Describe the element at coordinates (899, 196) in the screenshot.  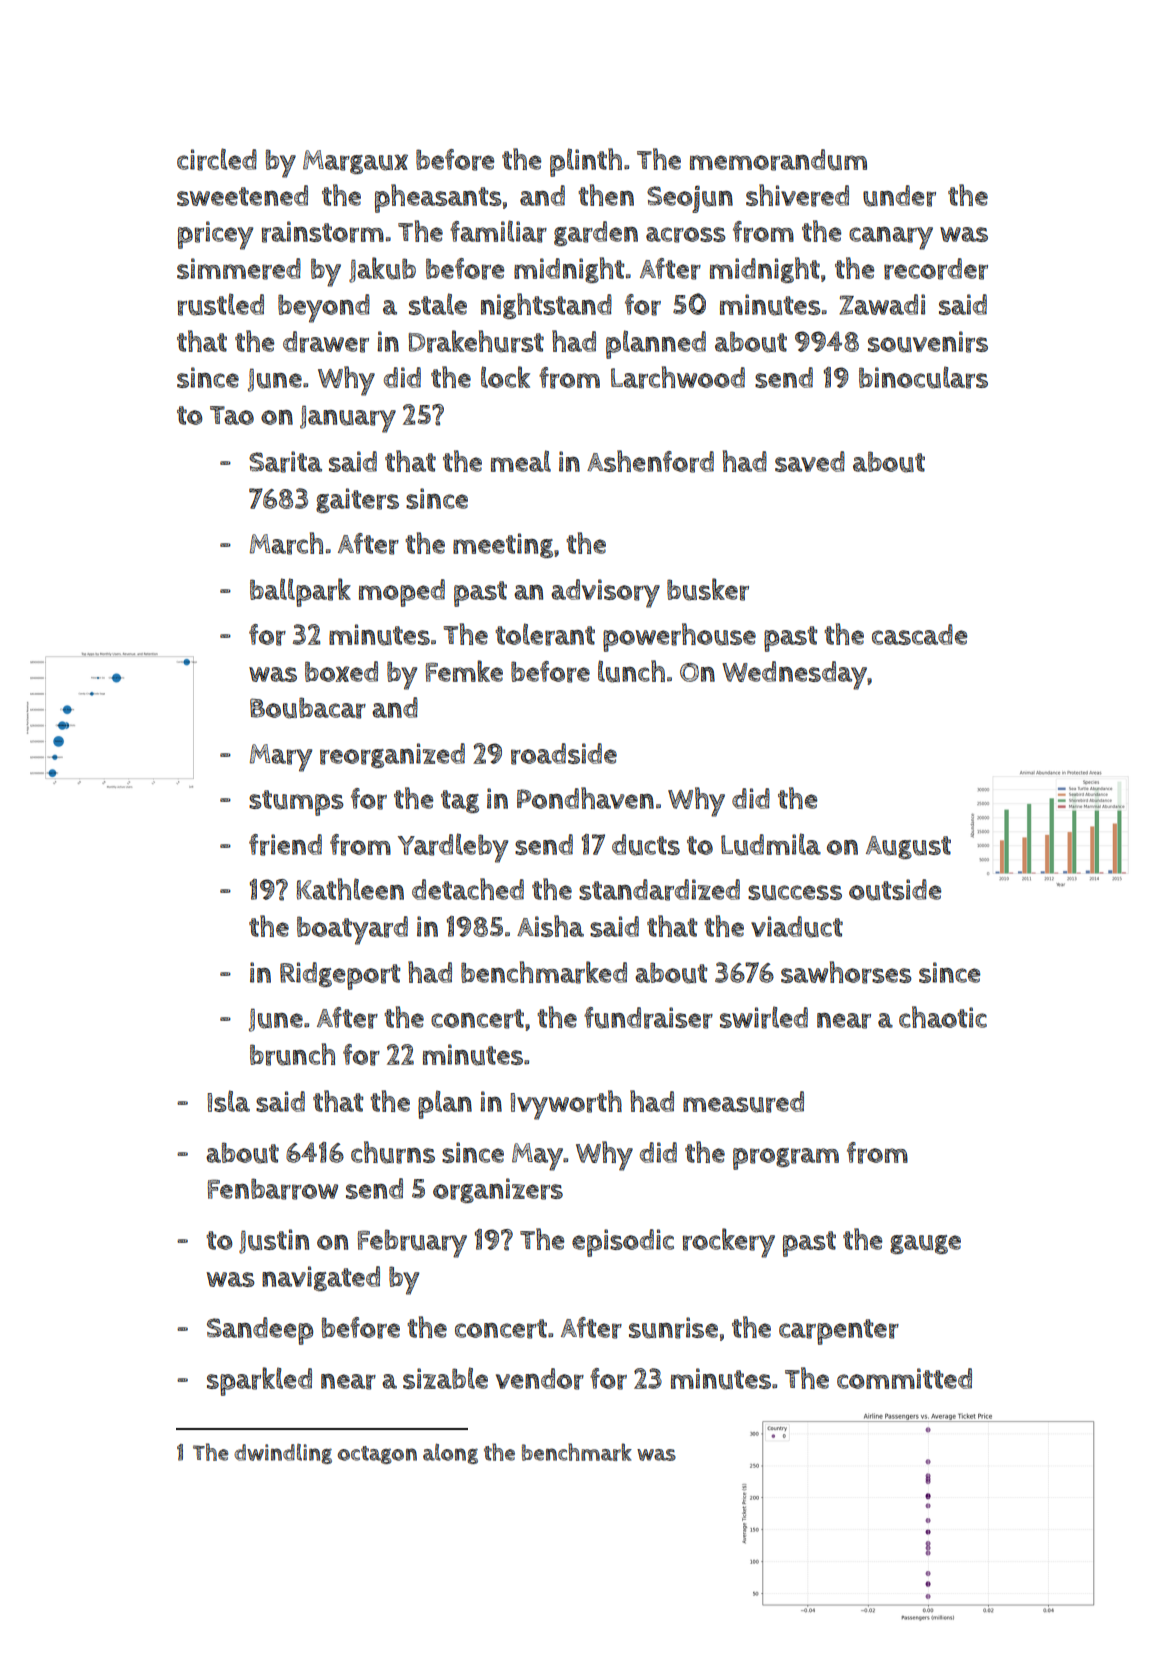
I see `under` at that location.
